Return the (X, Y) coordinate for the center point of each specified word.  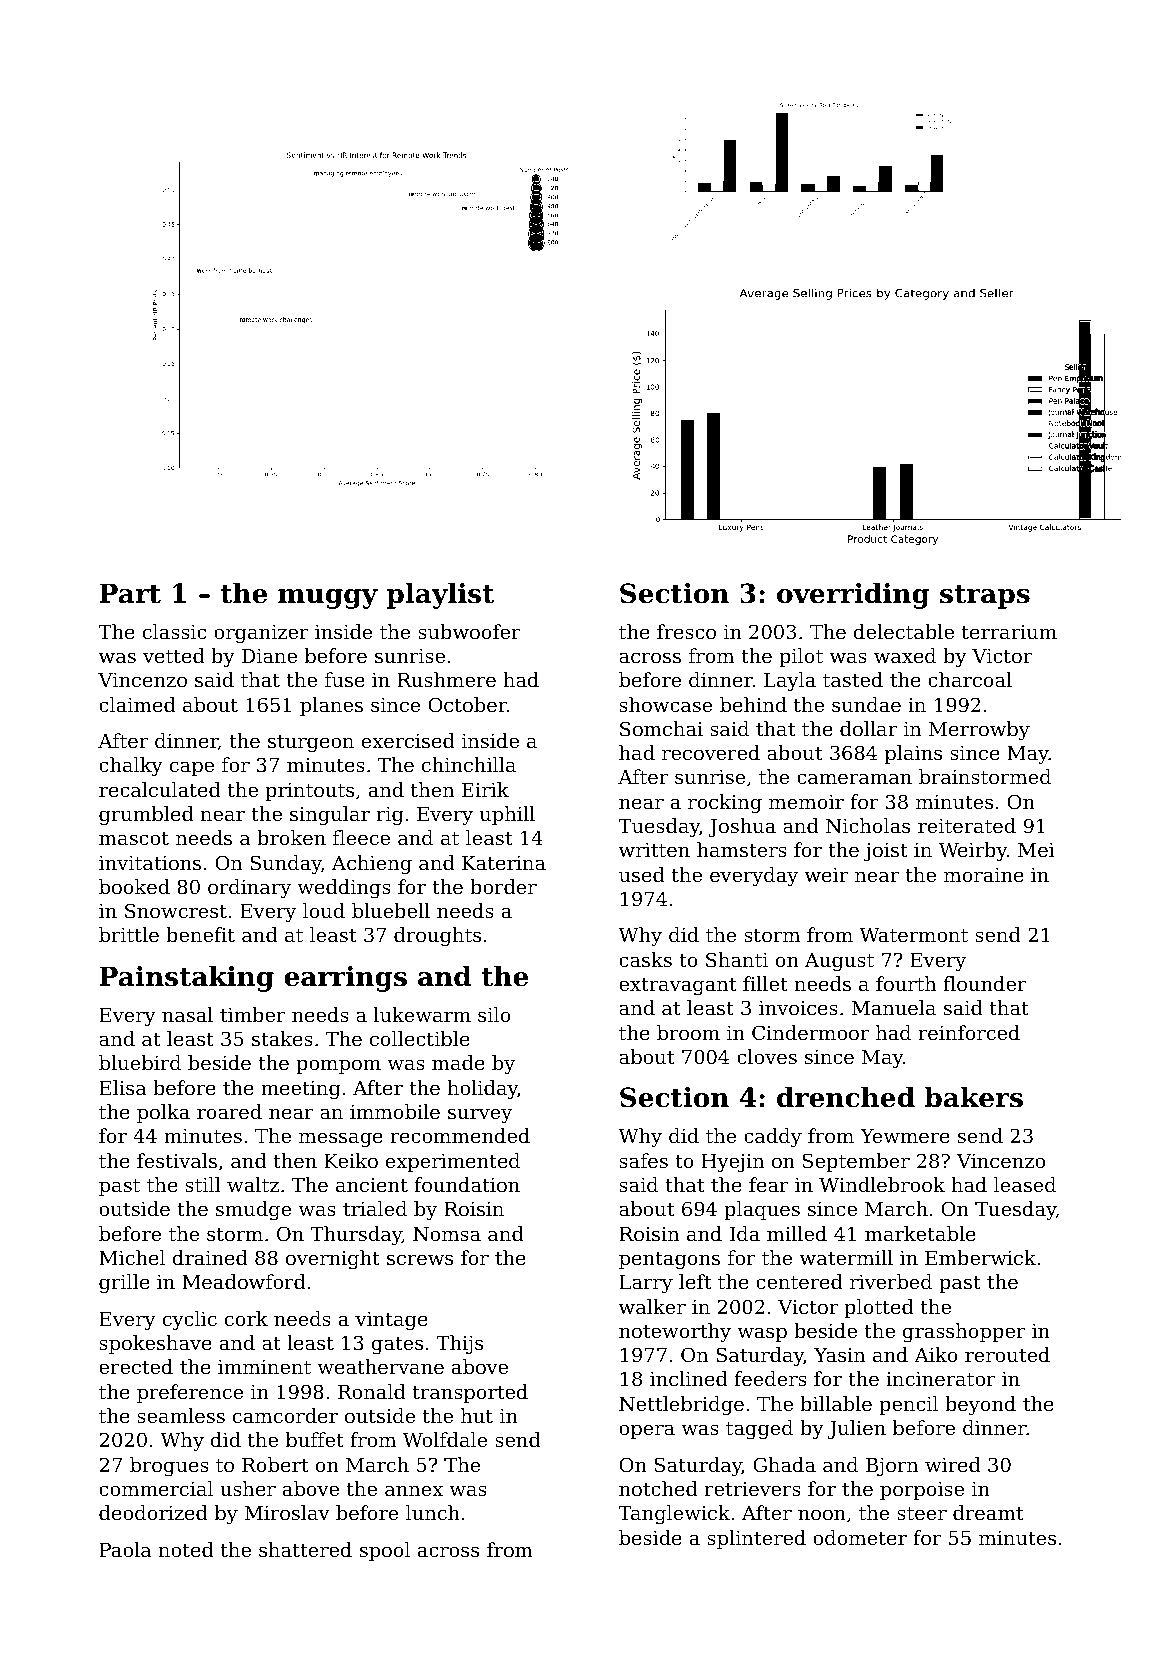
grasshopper (964, 1333)
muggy (328, 599)
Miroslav (287, 1512)
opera (647, 1431)
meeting (301, 1090)
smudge (253, 1211)
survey (480, 1116)
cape (192, 768)
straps (985, 597)
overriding (853, 596)
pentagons (669, 1261)
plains (913, 754)
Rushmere (446, 679)
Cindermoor (810, 1032)
